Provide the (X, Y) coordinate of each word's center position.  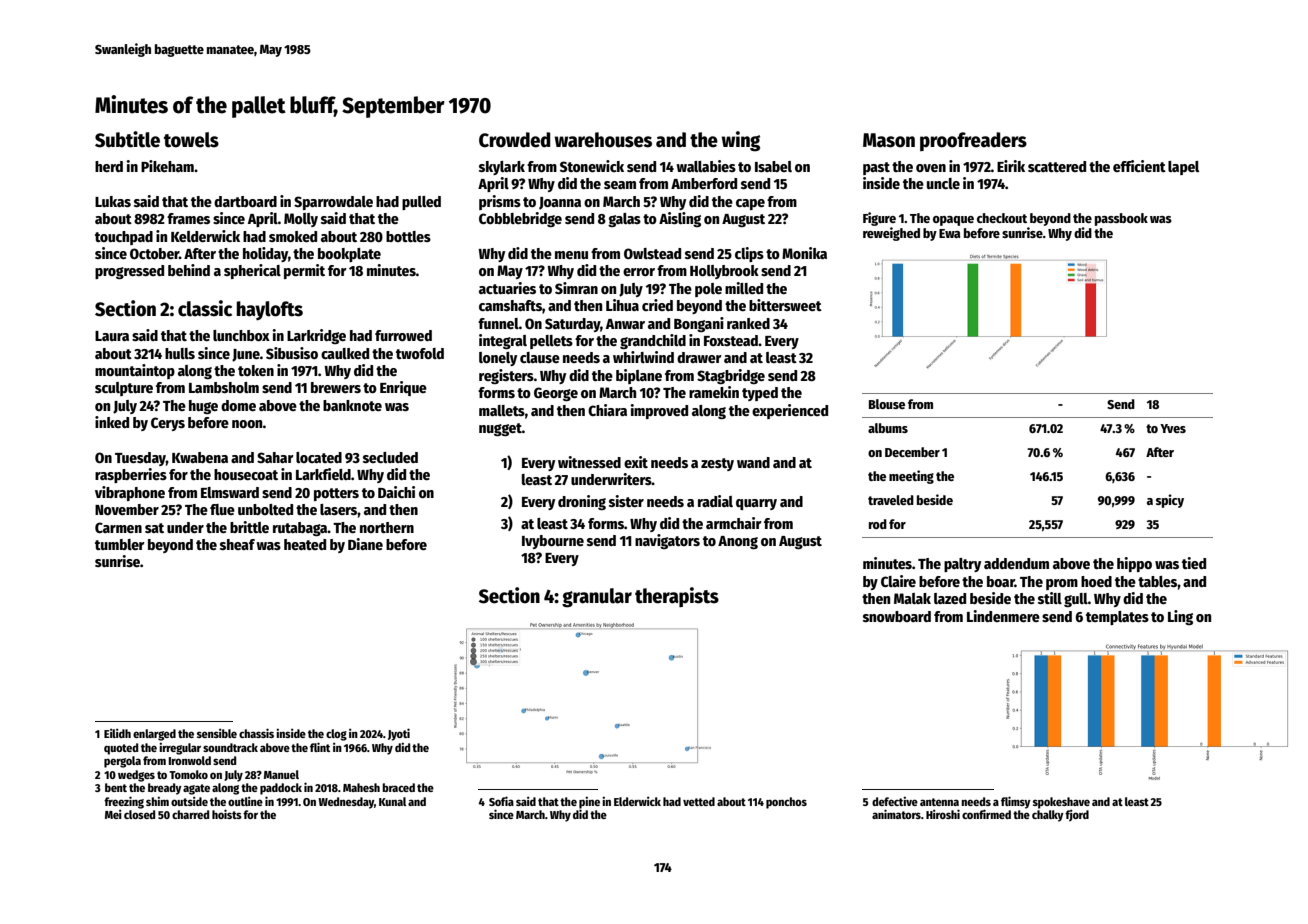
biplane (639, 376)
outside (189, 801)
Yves (1173, 428)
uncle (943, 183)
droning (582, 502)
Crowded (514, 140)
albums (888, 428)
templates (1117, 618)
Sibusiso (292, 353)
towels (191, 140)
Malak (912, 598)
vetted (699, 801)
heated (305, 544)
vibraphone (130, 493)
